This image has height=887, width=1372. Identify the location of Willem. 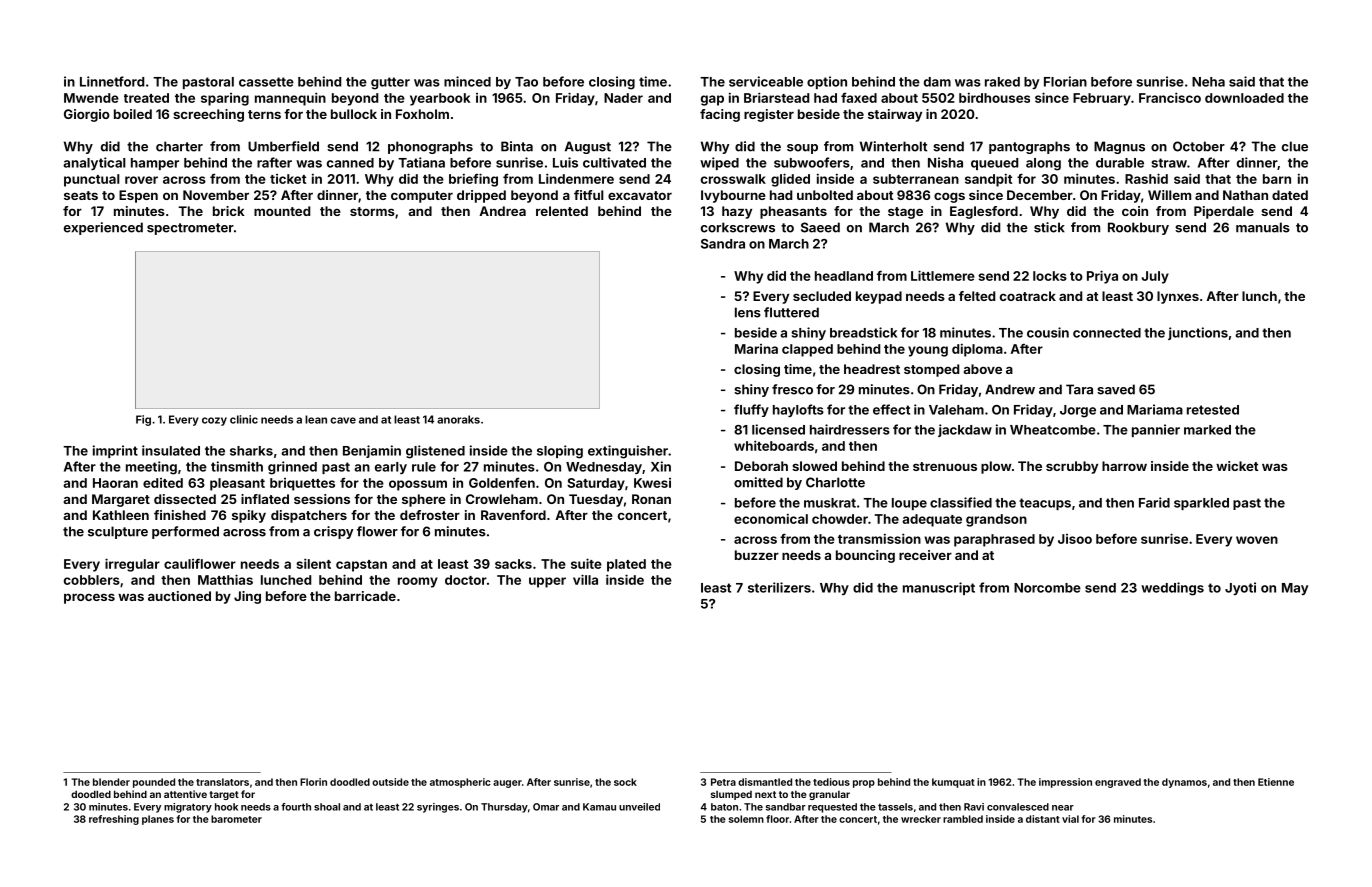
(1169, 195).
